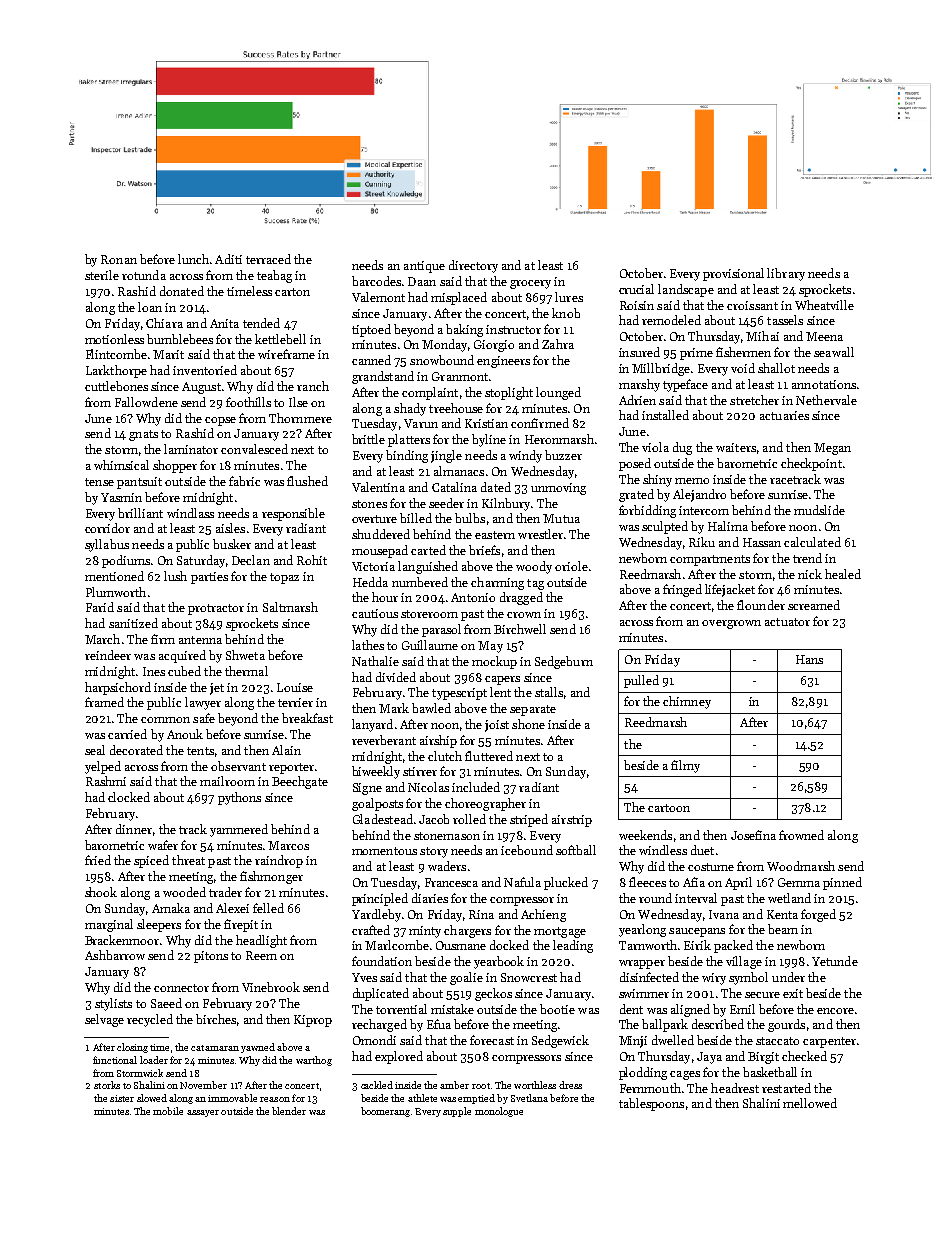 The image size is (952, 1233). Describe the element at coordinates (665, 415) in the screenshot. I see `installed` at that location.
